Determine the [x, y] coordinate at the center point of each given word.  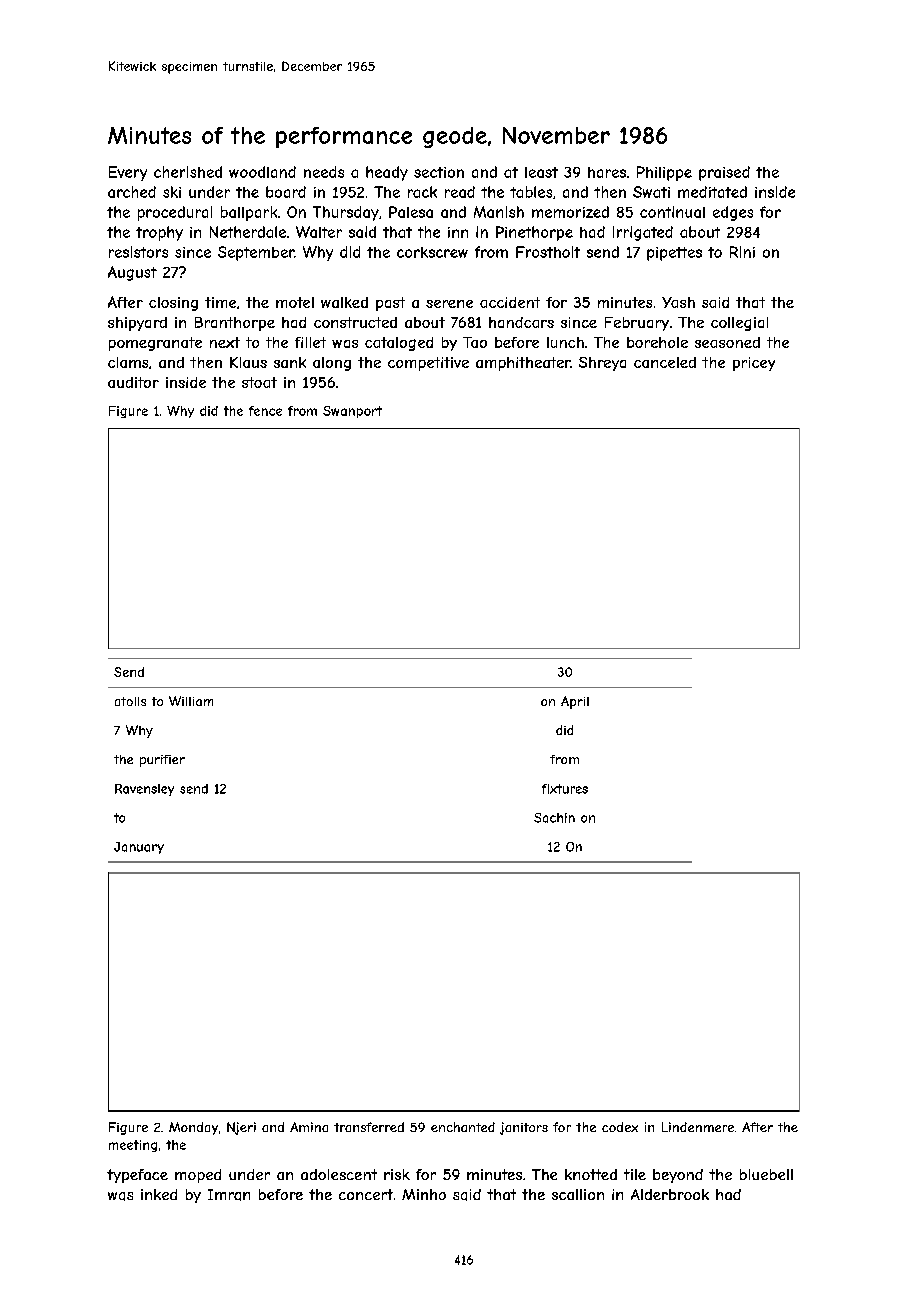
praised [724, 173]
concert [366, 1194]
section [439, 172]
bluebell [766, 1174]
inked [159, 1194]
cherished [188, 172]
